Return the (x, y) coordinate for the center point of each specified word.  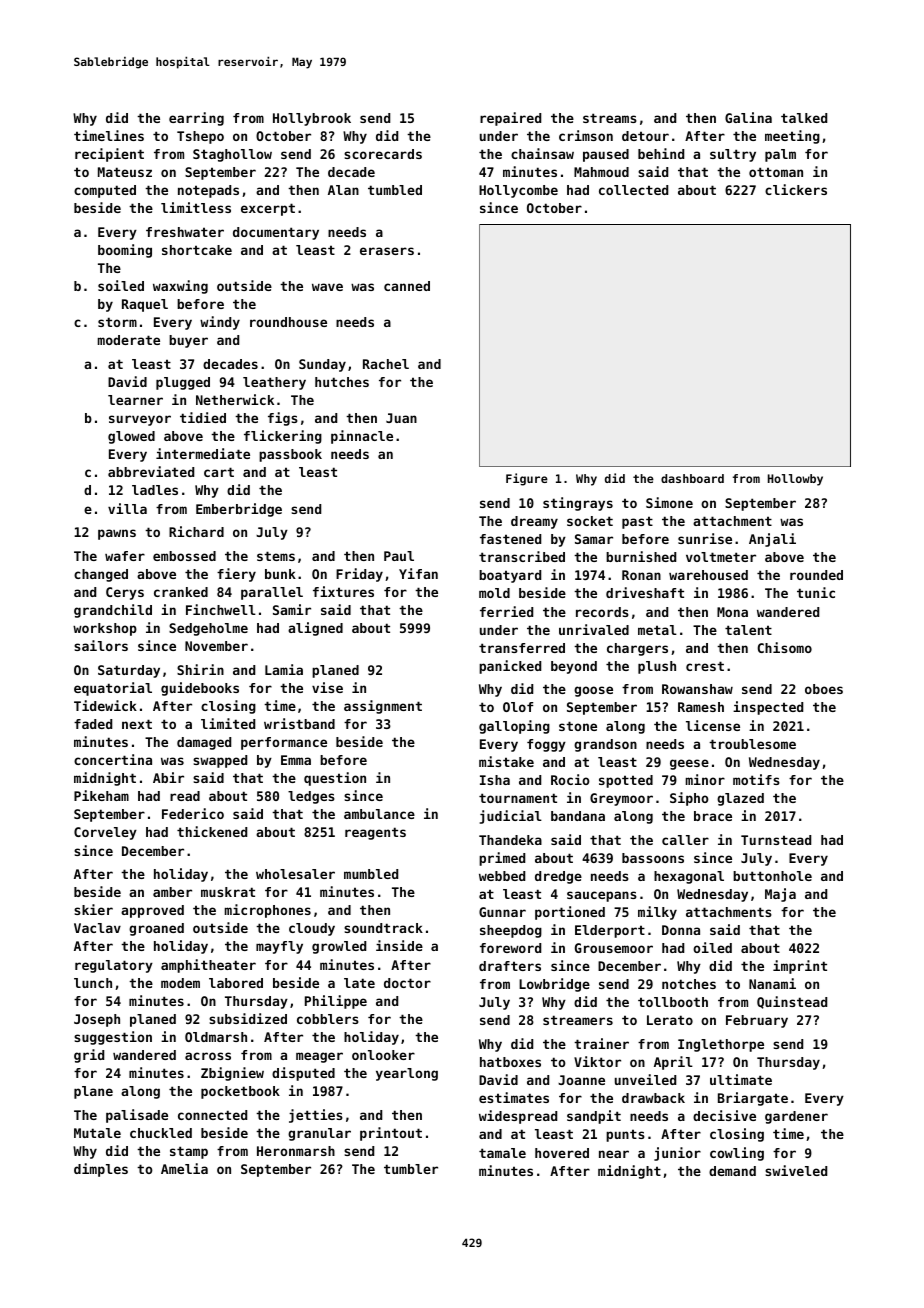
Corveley (105, 833)
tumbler (411, 1169)
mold (494, 593)
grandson (605, 745)
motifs (756, 779)
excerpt (268, 209)
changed (101, 575)
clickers (796, 189)
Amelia (184, 1168)
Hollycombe (518, 191)
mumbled (371, 874)
